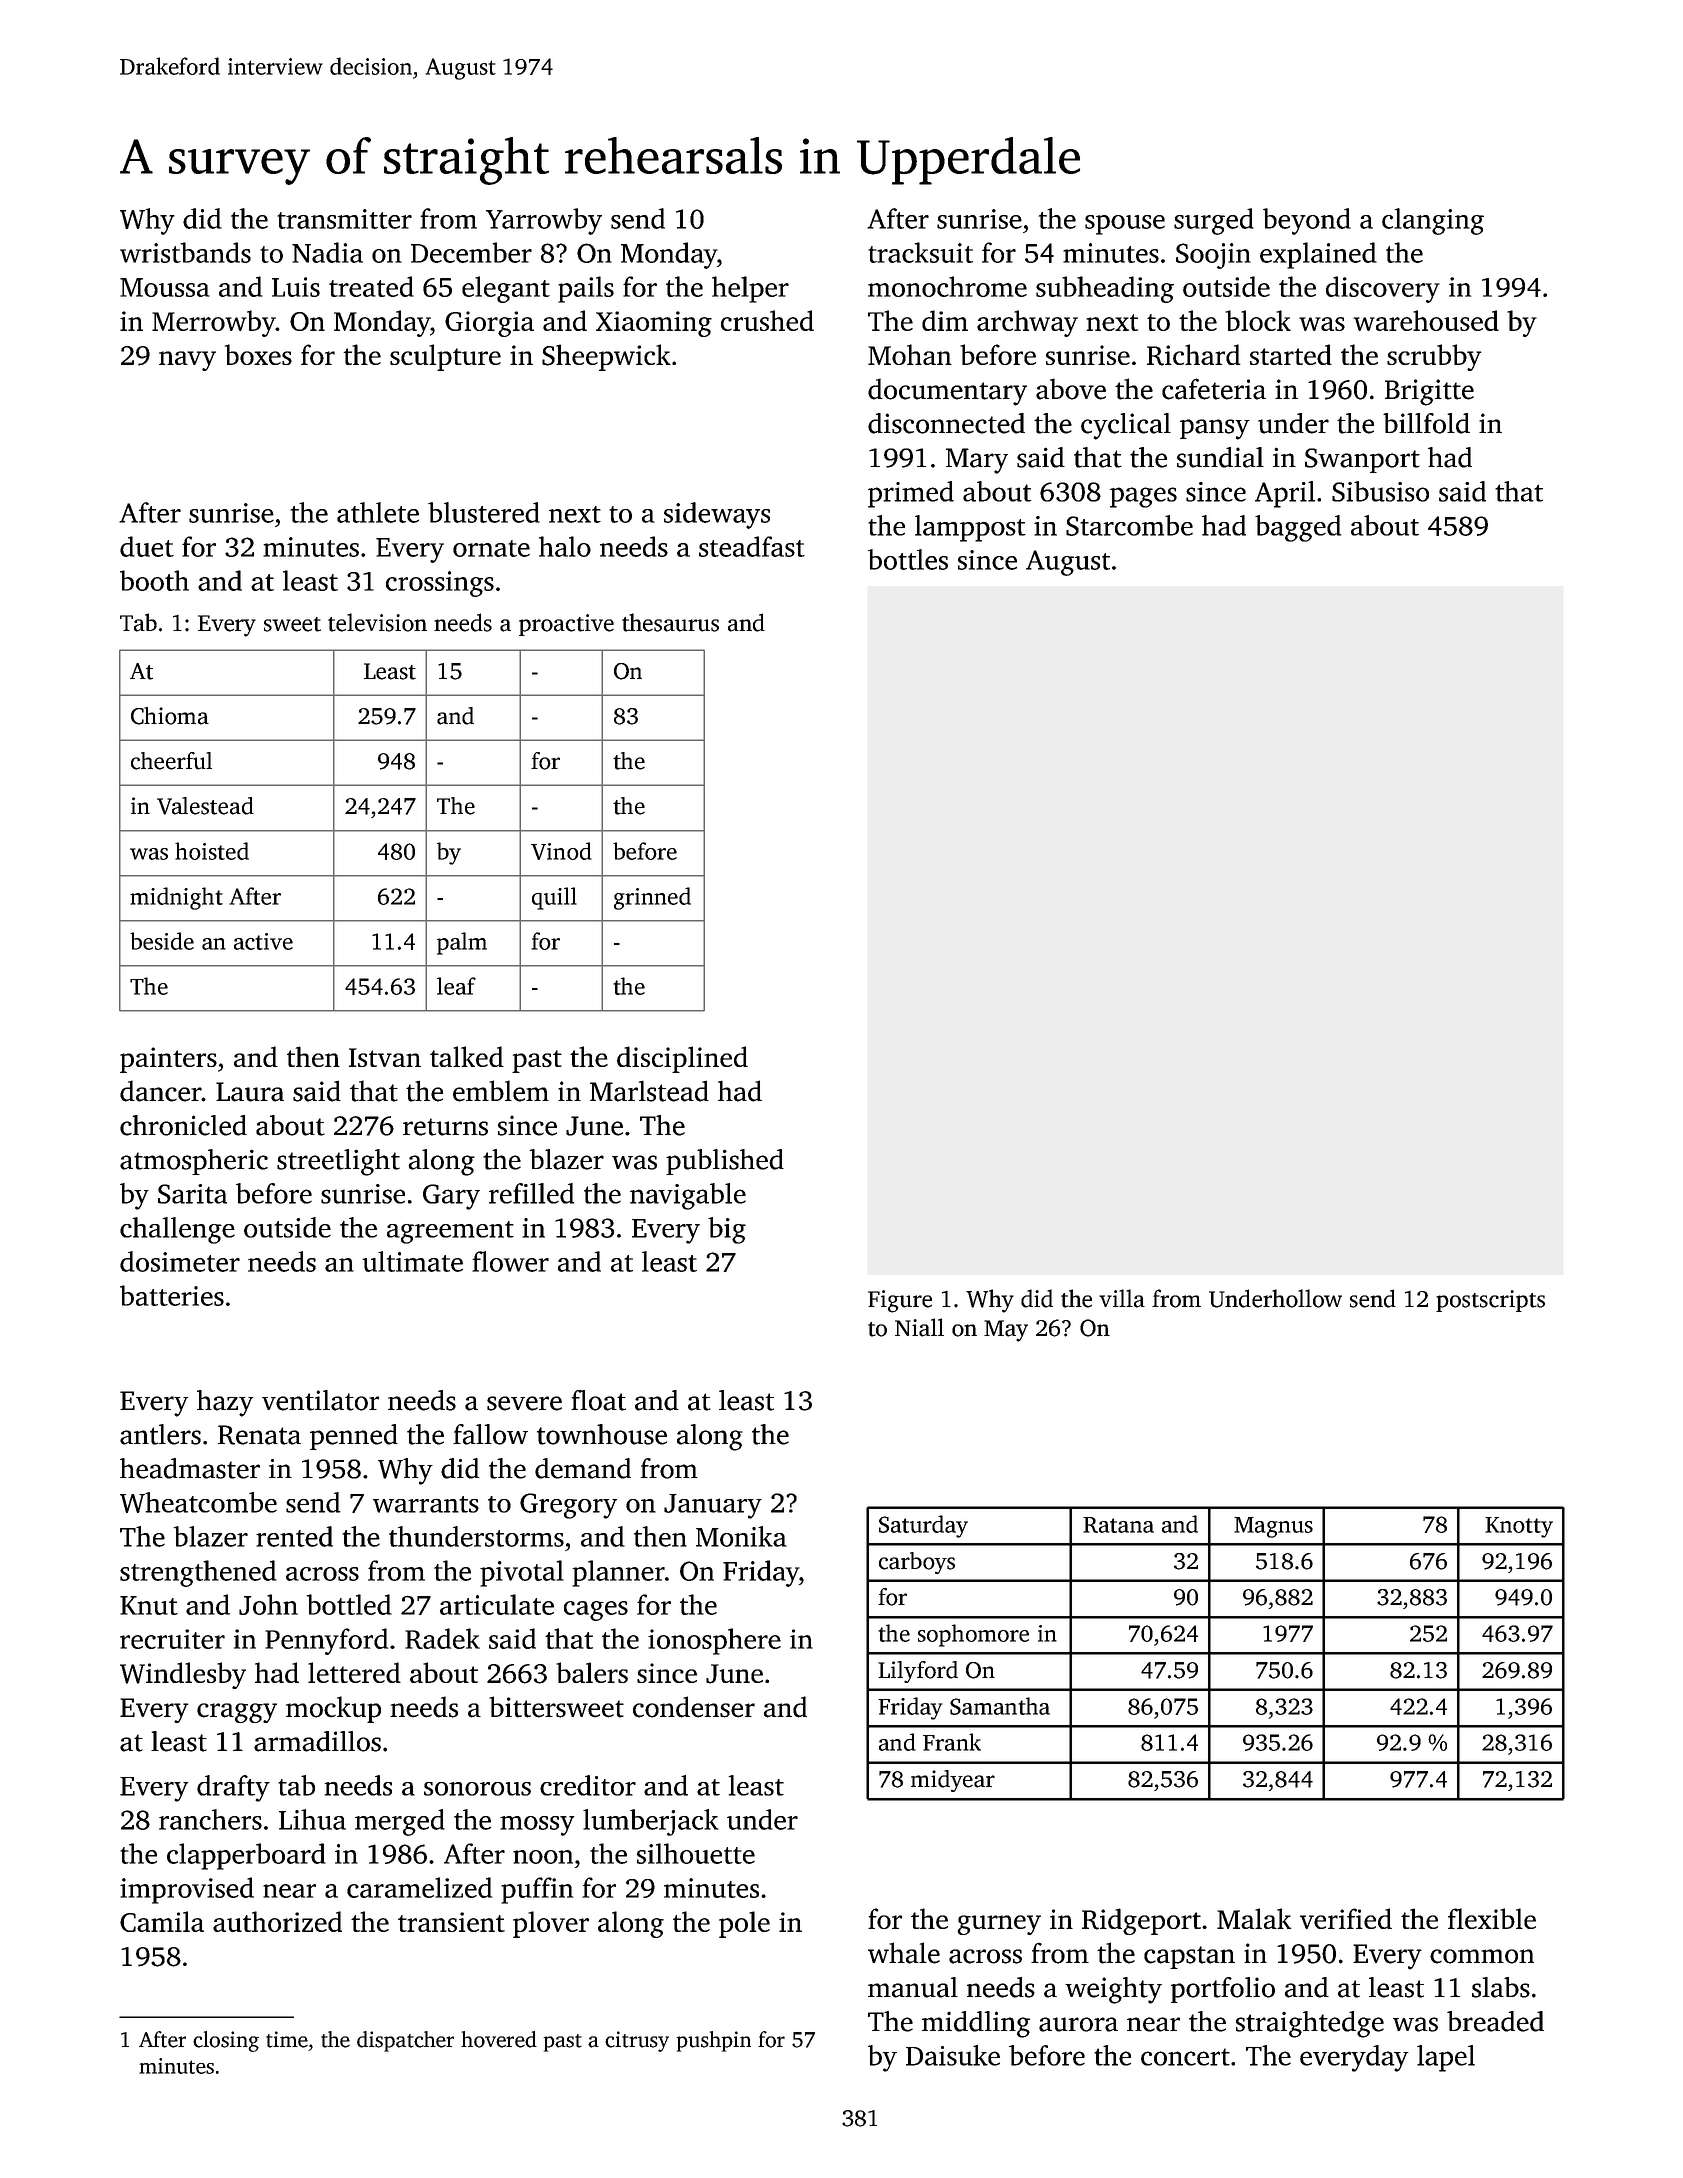 This document has height=2178, width=1683. What do you see at coordinates (713, 1506) in the document?
I see `January` at bounding box center [713, 1506].
